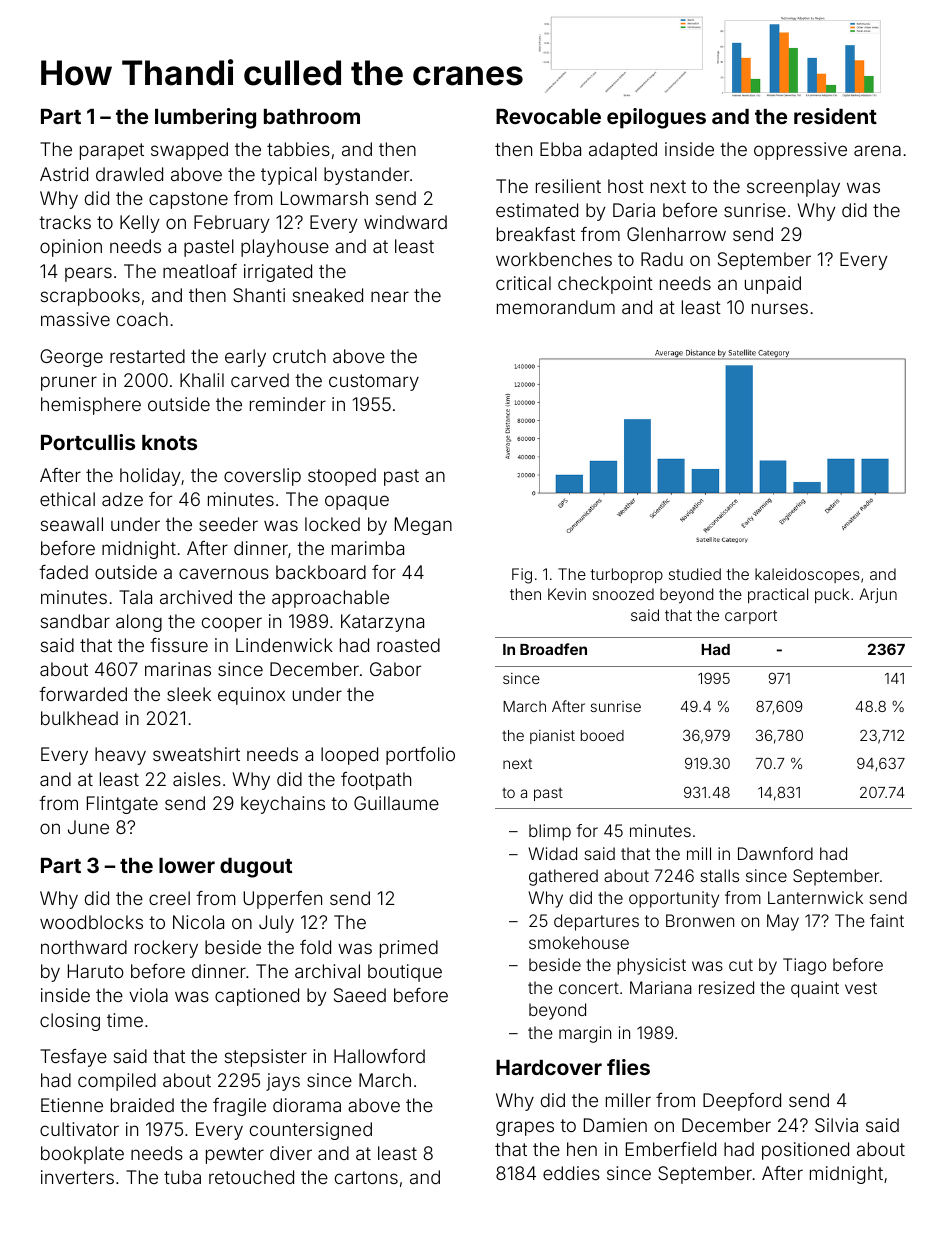 This screenshot has width=952, height=1233. I want to click on capstone, so click(188, 200).
